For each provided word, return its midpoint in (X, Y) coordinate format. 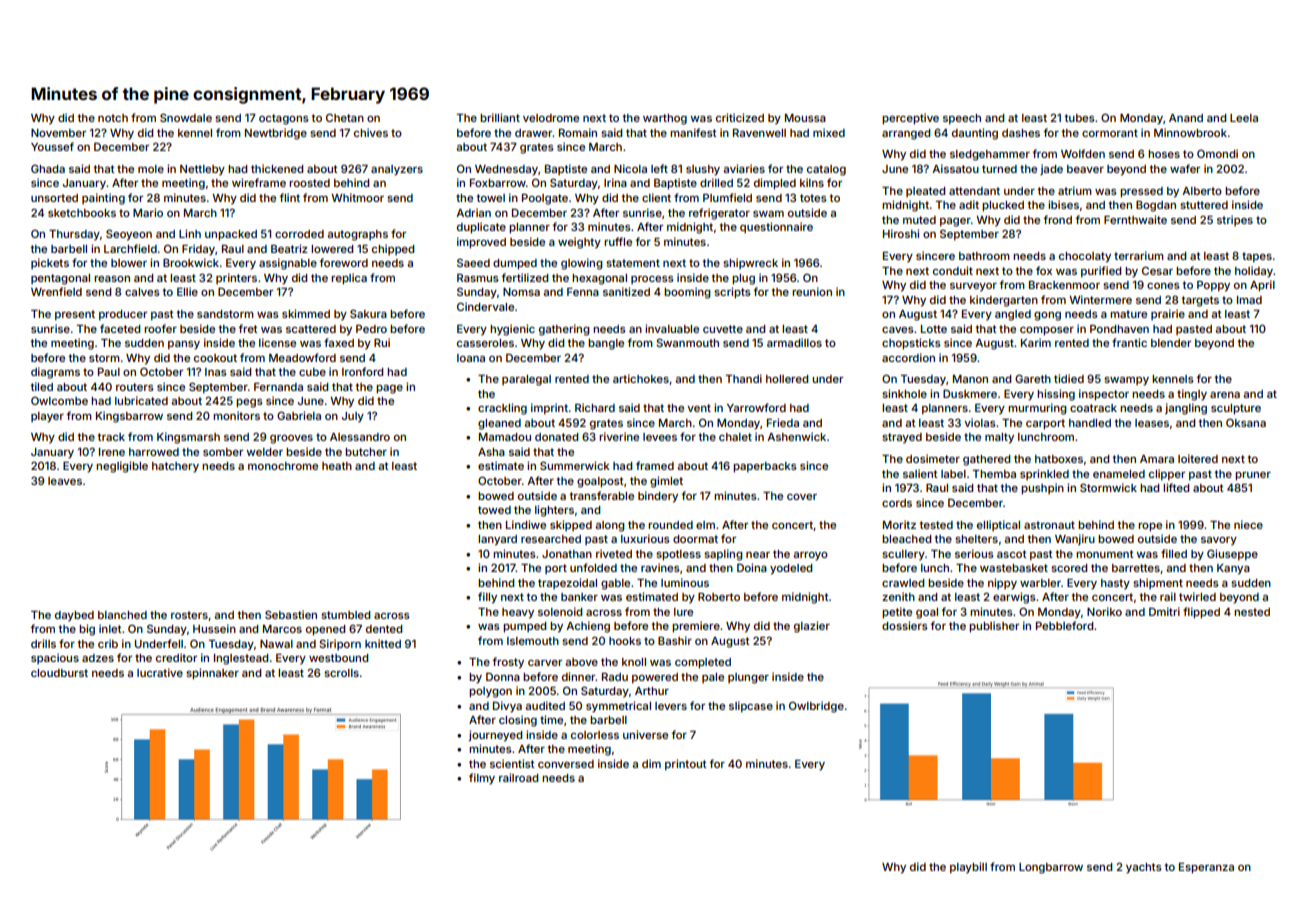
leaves (65, 481)
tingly (1192, 395)
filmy (482, 779)
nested (1252, 612)
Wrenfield (56, 291)
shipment (1158, 583)
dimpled (775, 184)
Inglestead (241, 659)
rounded (670, 525)
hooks (625, 641)
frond (1057, 219)
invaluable (672, 328)
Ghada (48, 168)
